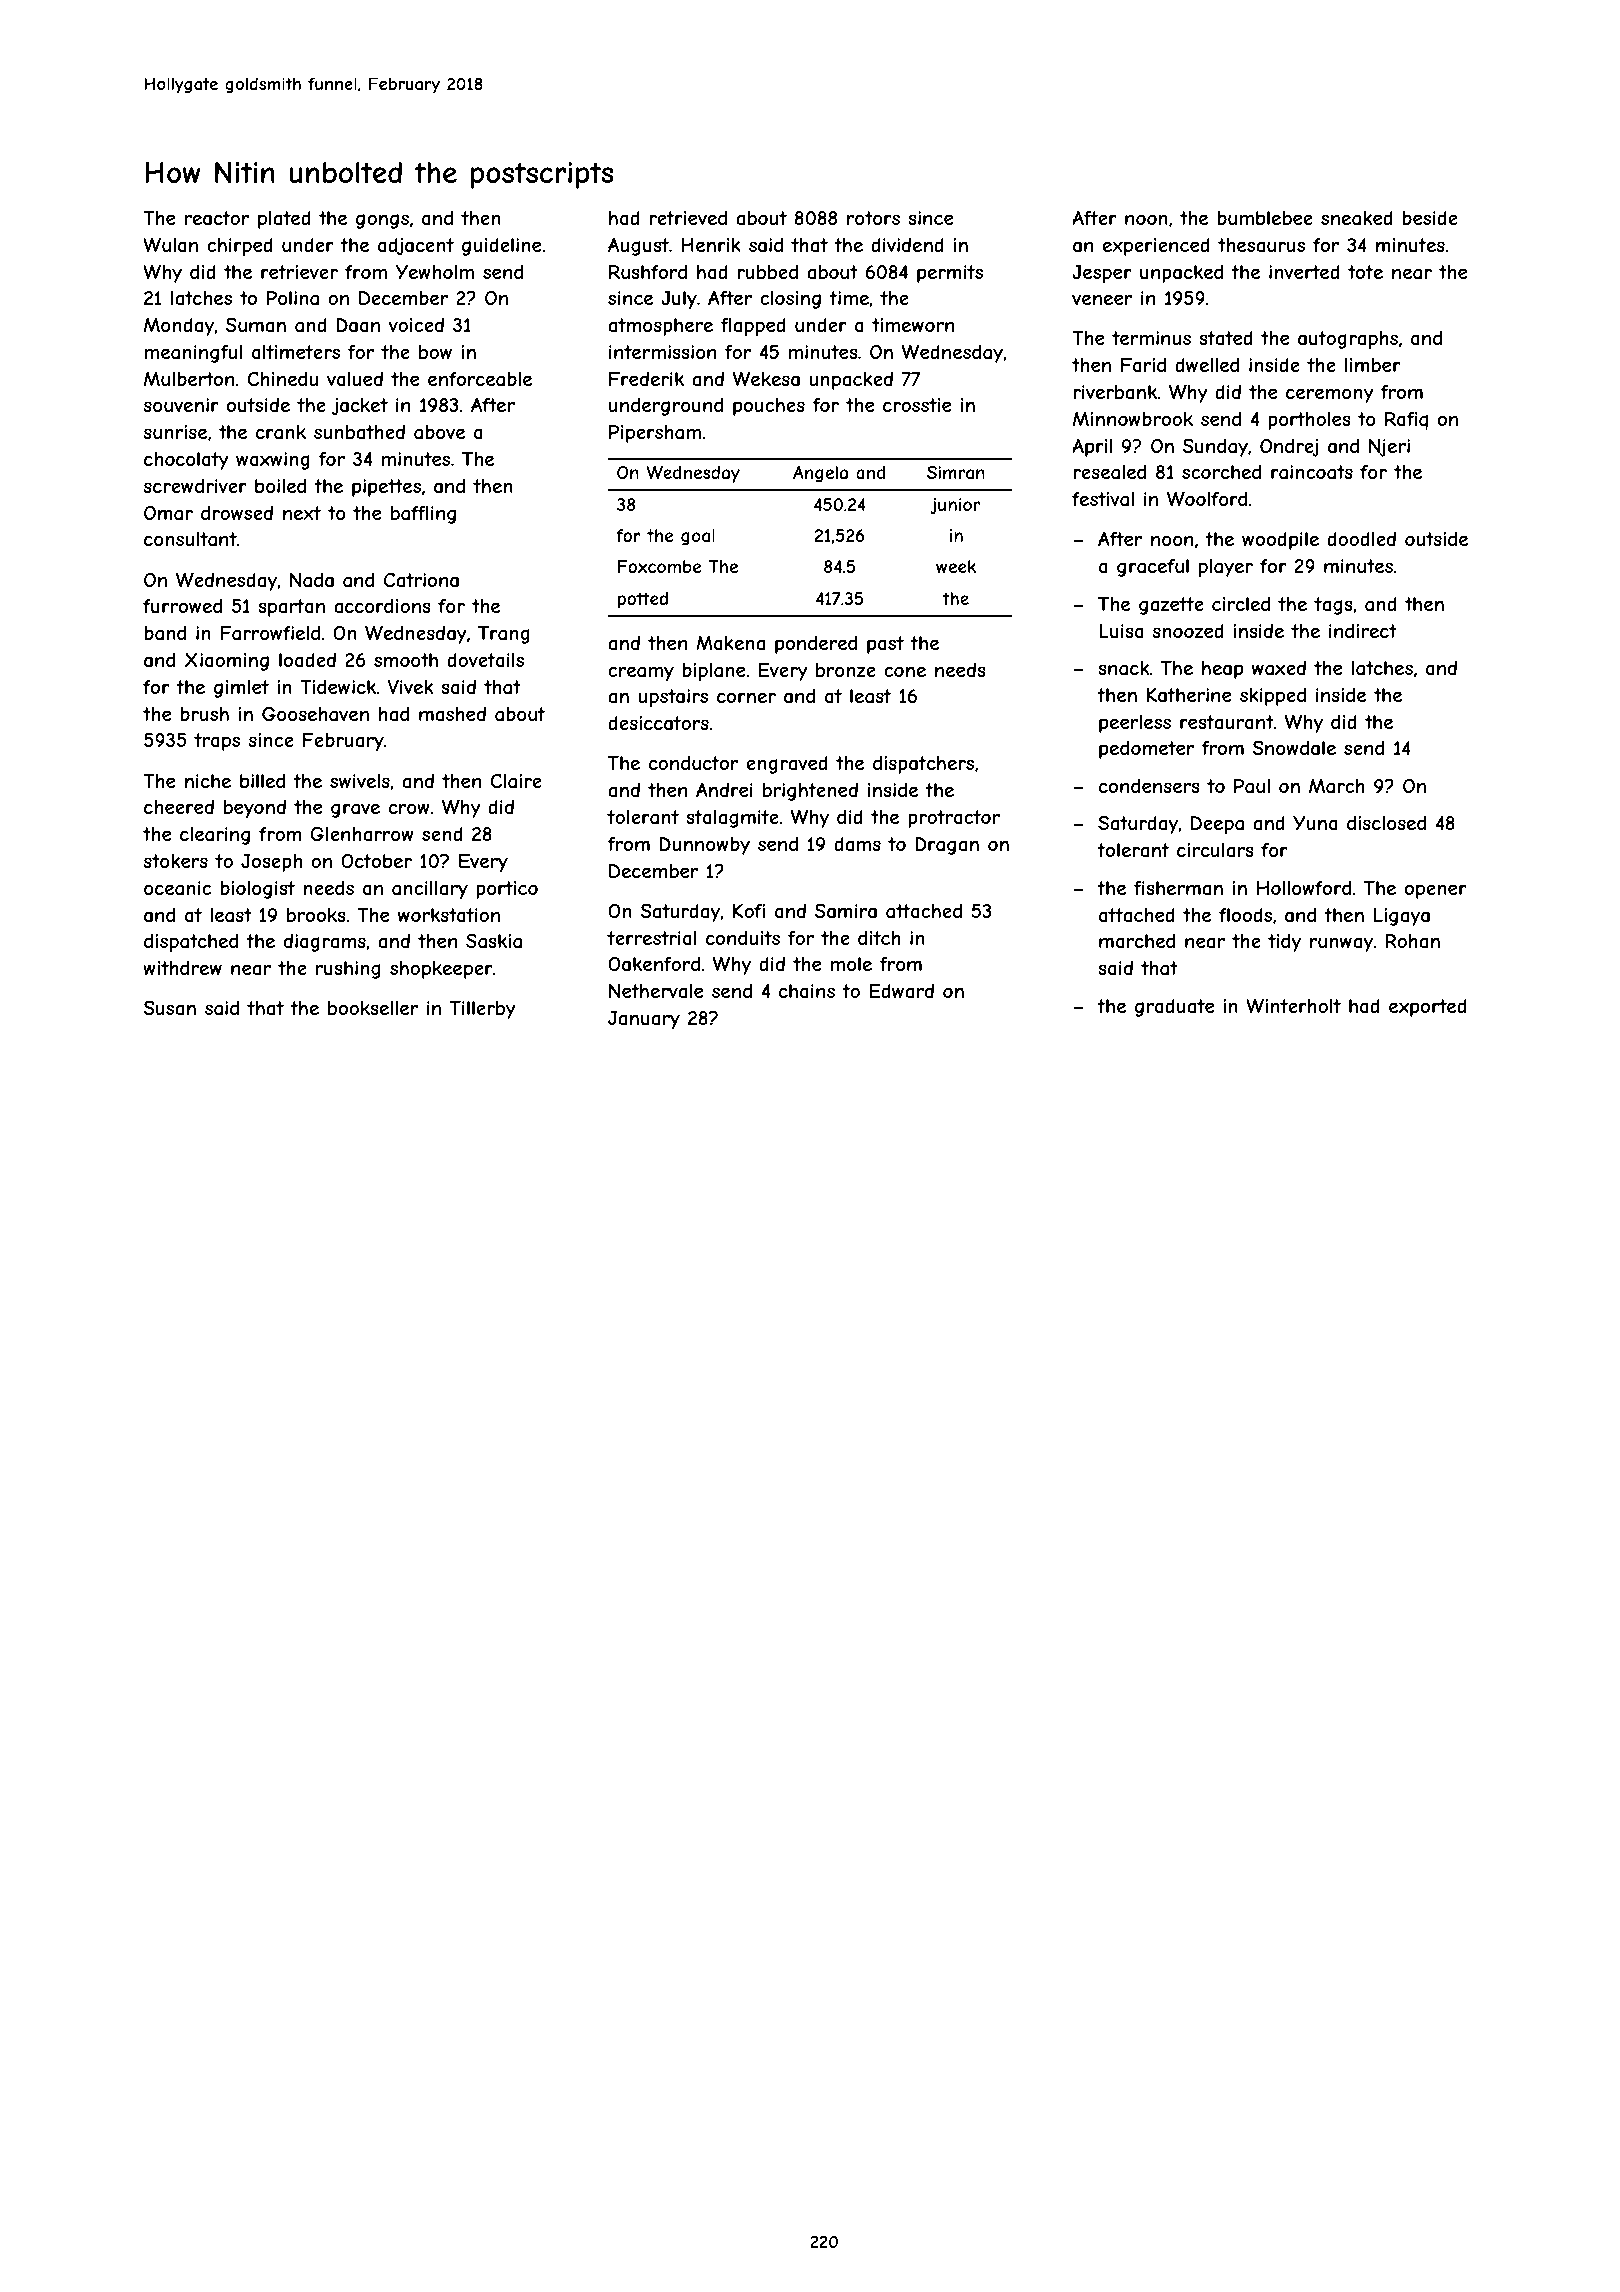 This screenshot has width=1620, height=2292. Describe the element at coordinates (698, 537) in the screenshot. I see `goal` at that location.
